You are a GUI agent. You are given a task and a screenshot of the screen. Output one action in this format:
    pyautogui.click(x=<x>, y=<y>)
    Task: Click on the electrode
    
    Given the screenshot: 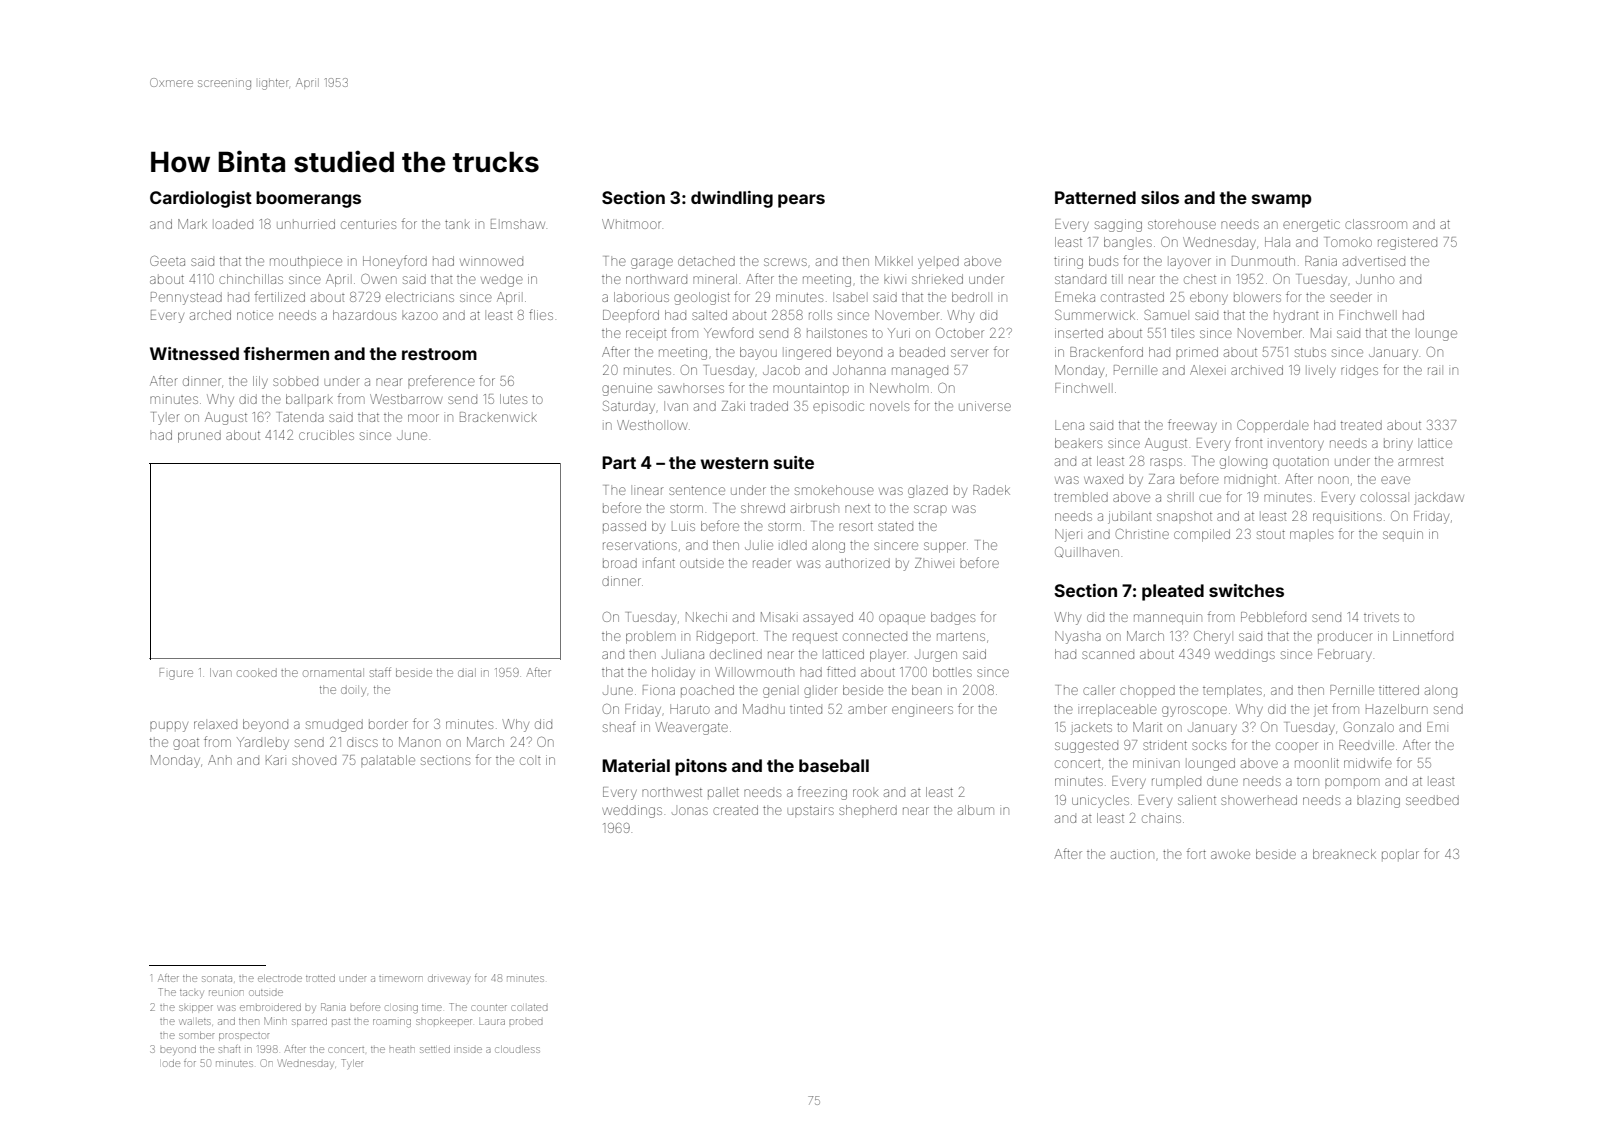 What is the action you would take?
    pyautogui.click(x=280, y=978)
